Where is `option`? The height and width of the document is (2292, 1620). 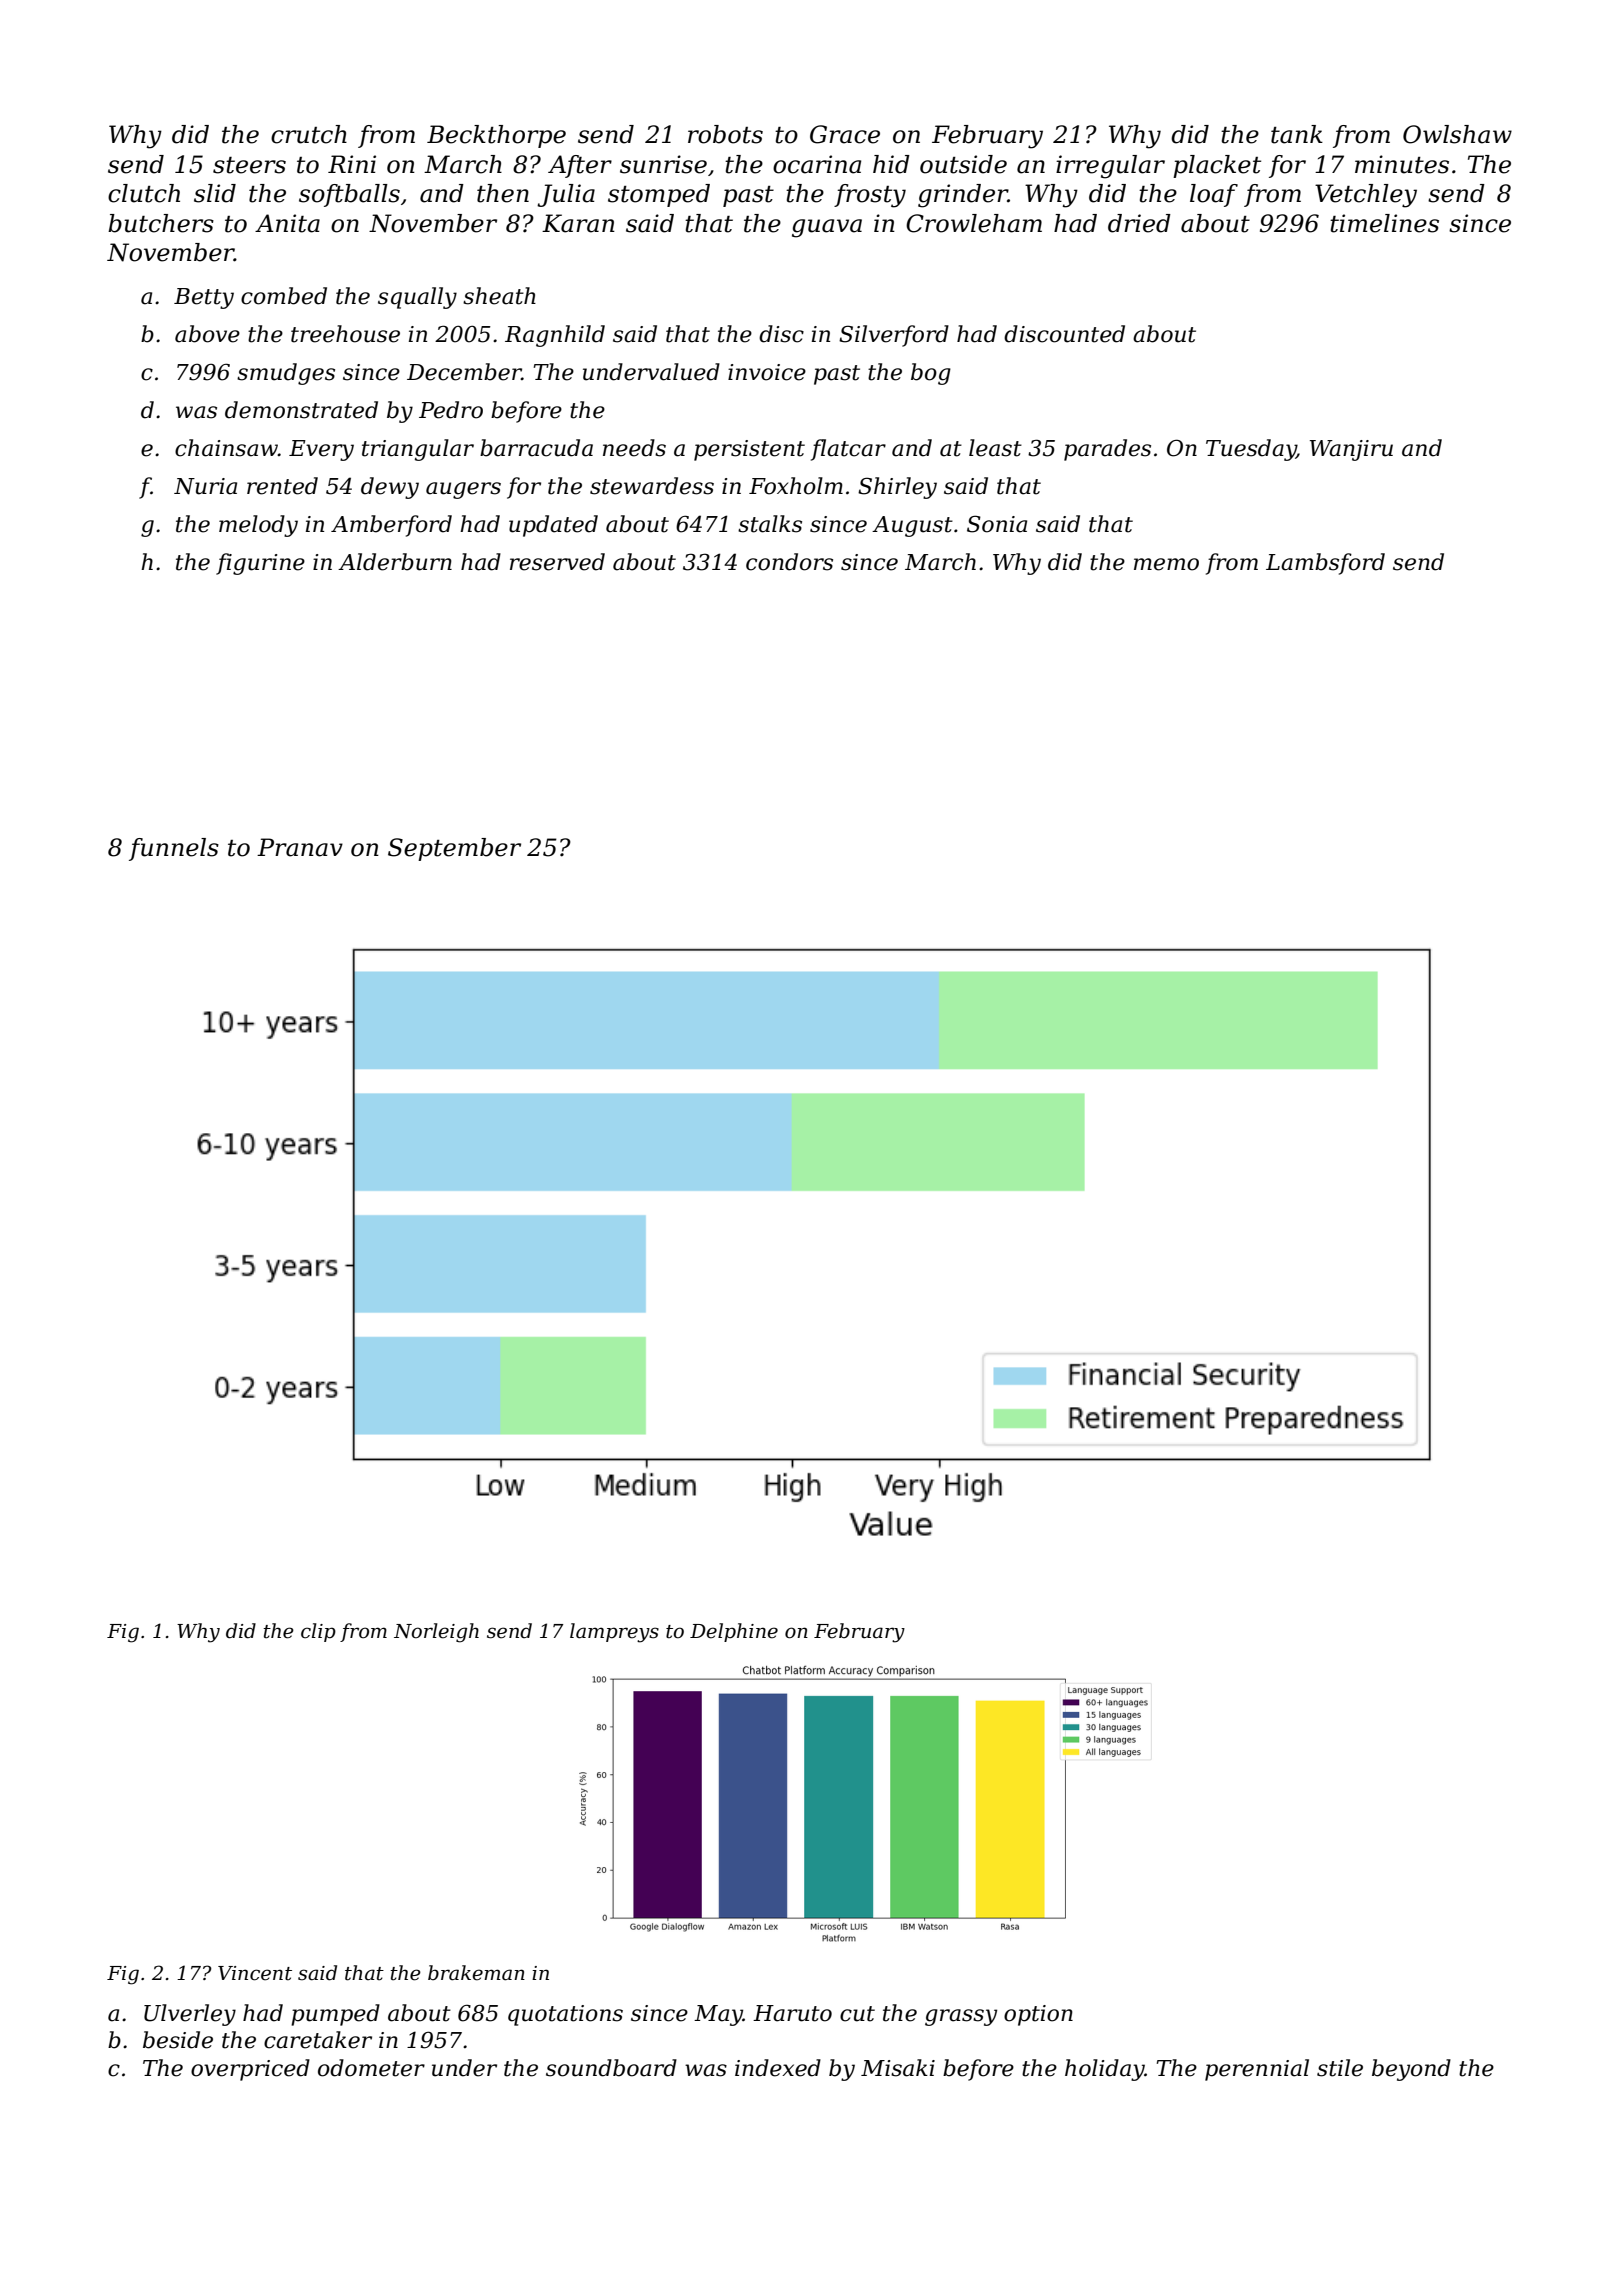
option is located at coordinates (1038, 2015).
